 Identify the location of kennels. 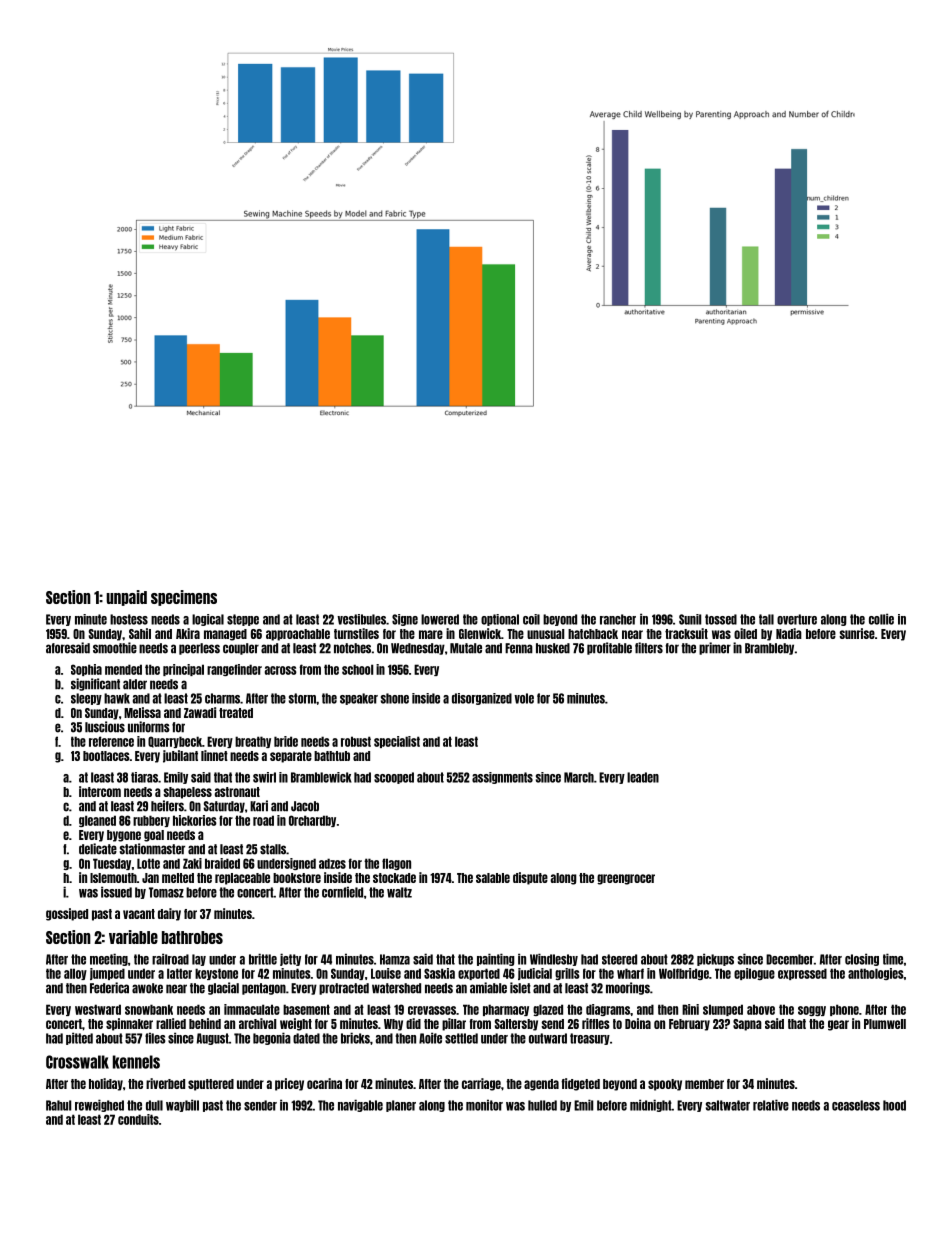
(136, 1062).
